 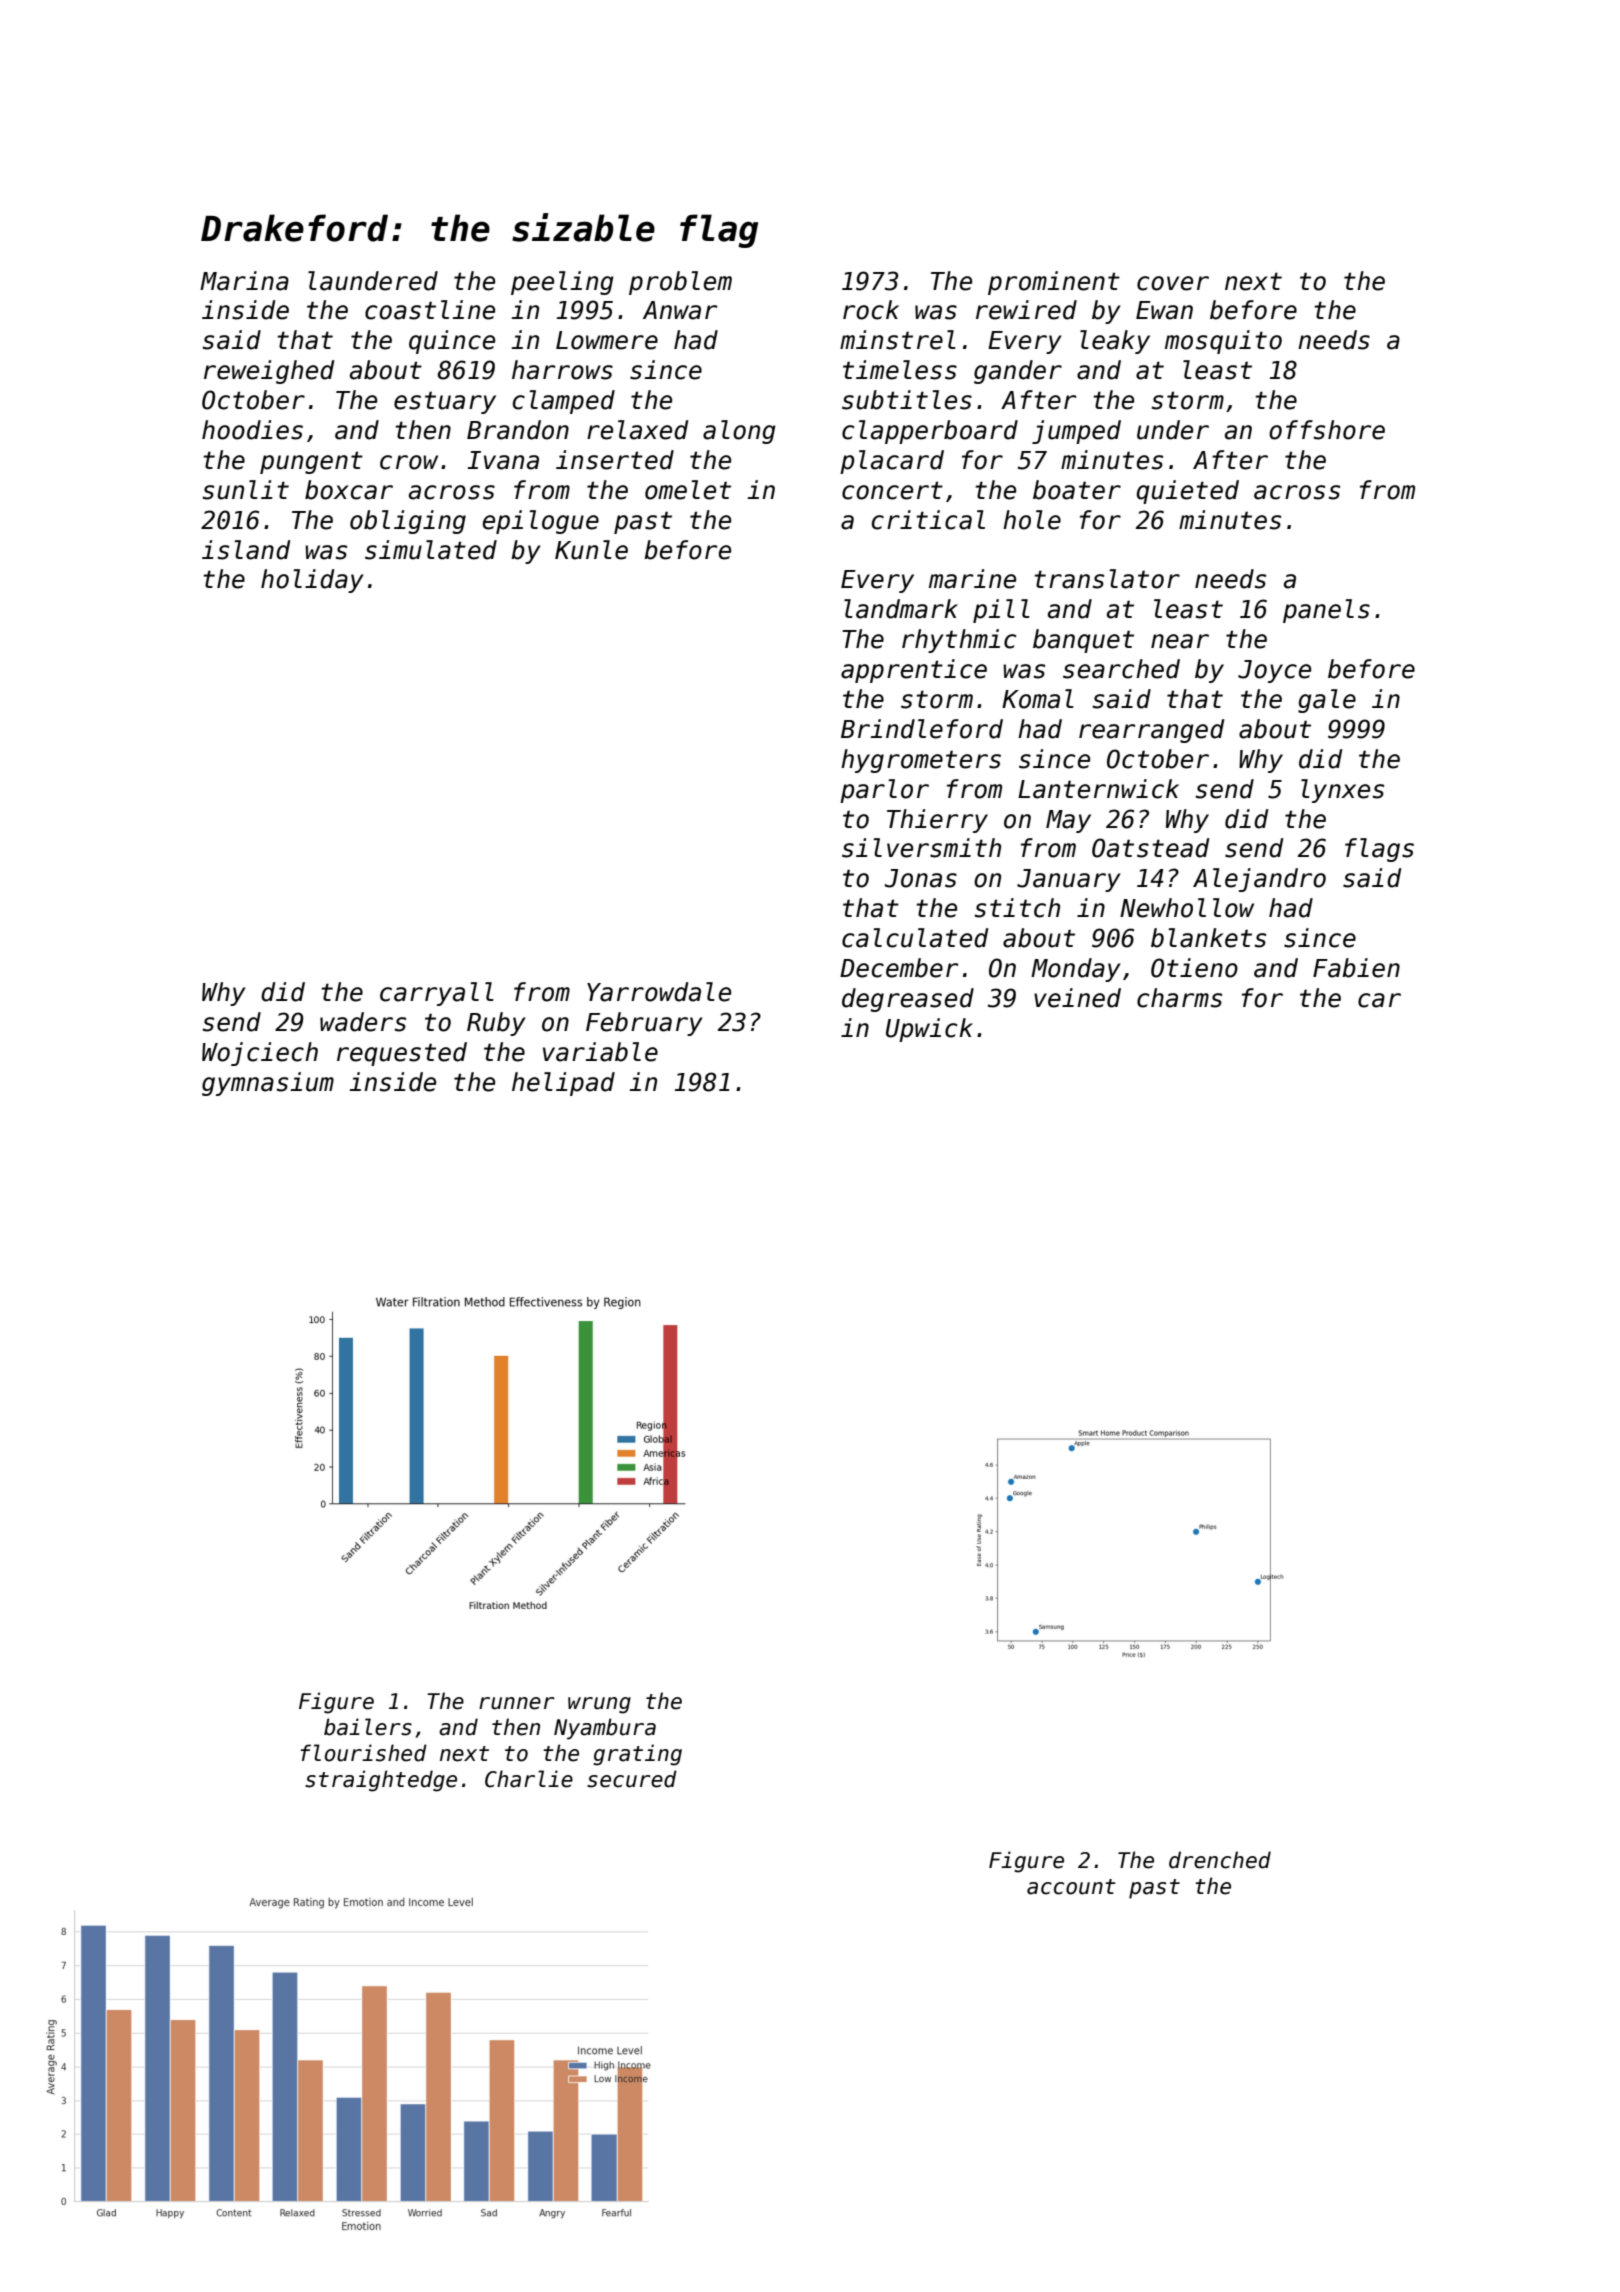 What do you see at coordinates (563, 1084) in the screenshot?
I see `helipad` at bounding box center [563, 1084].
